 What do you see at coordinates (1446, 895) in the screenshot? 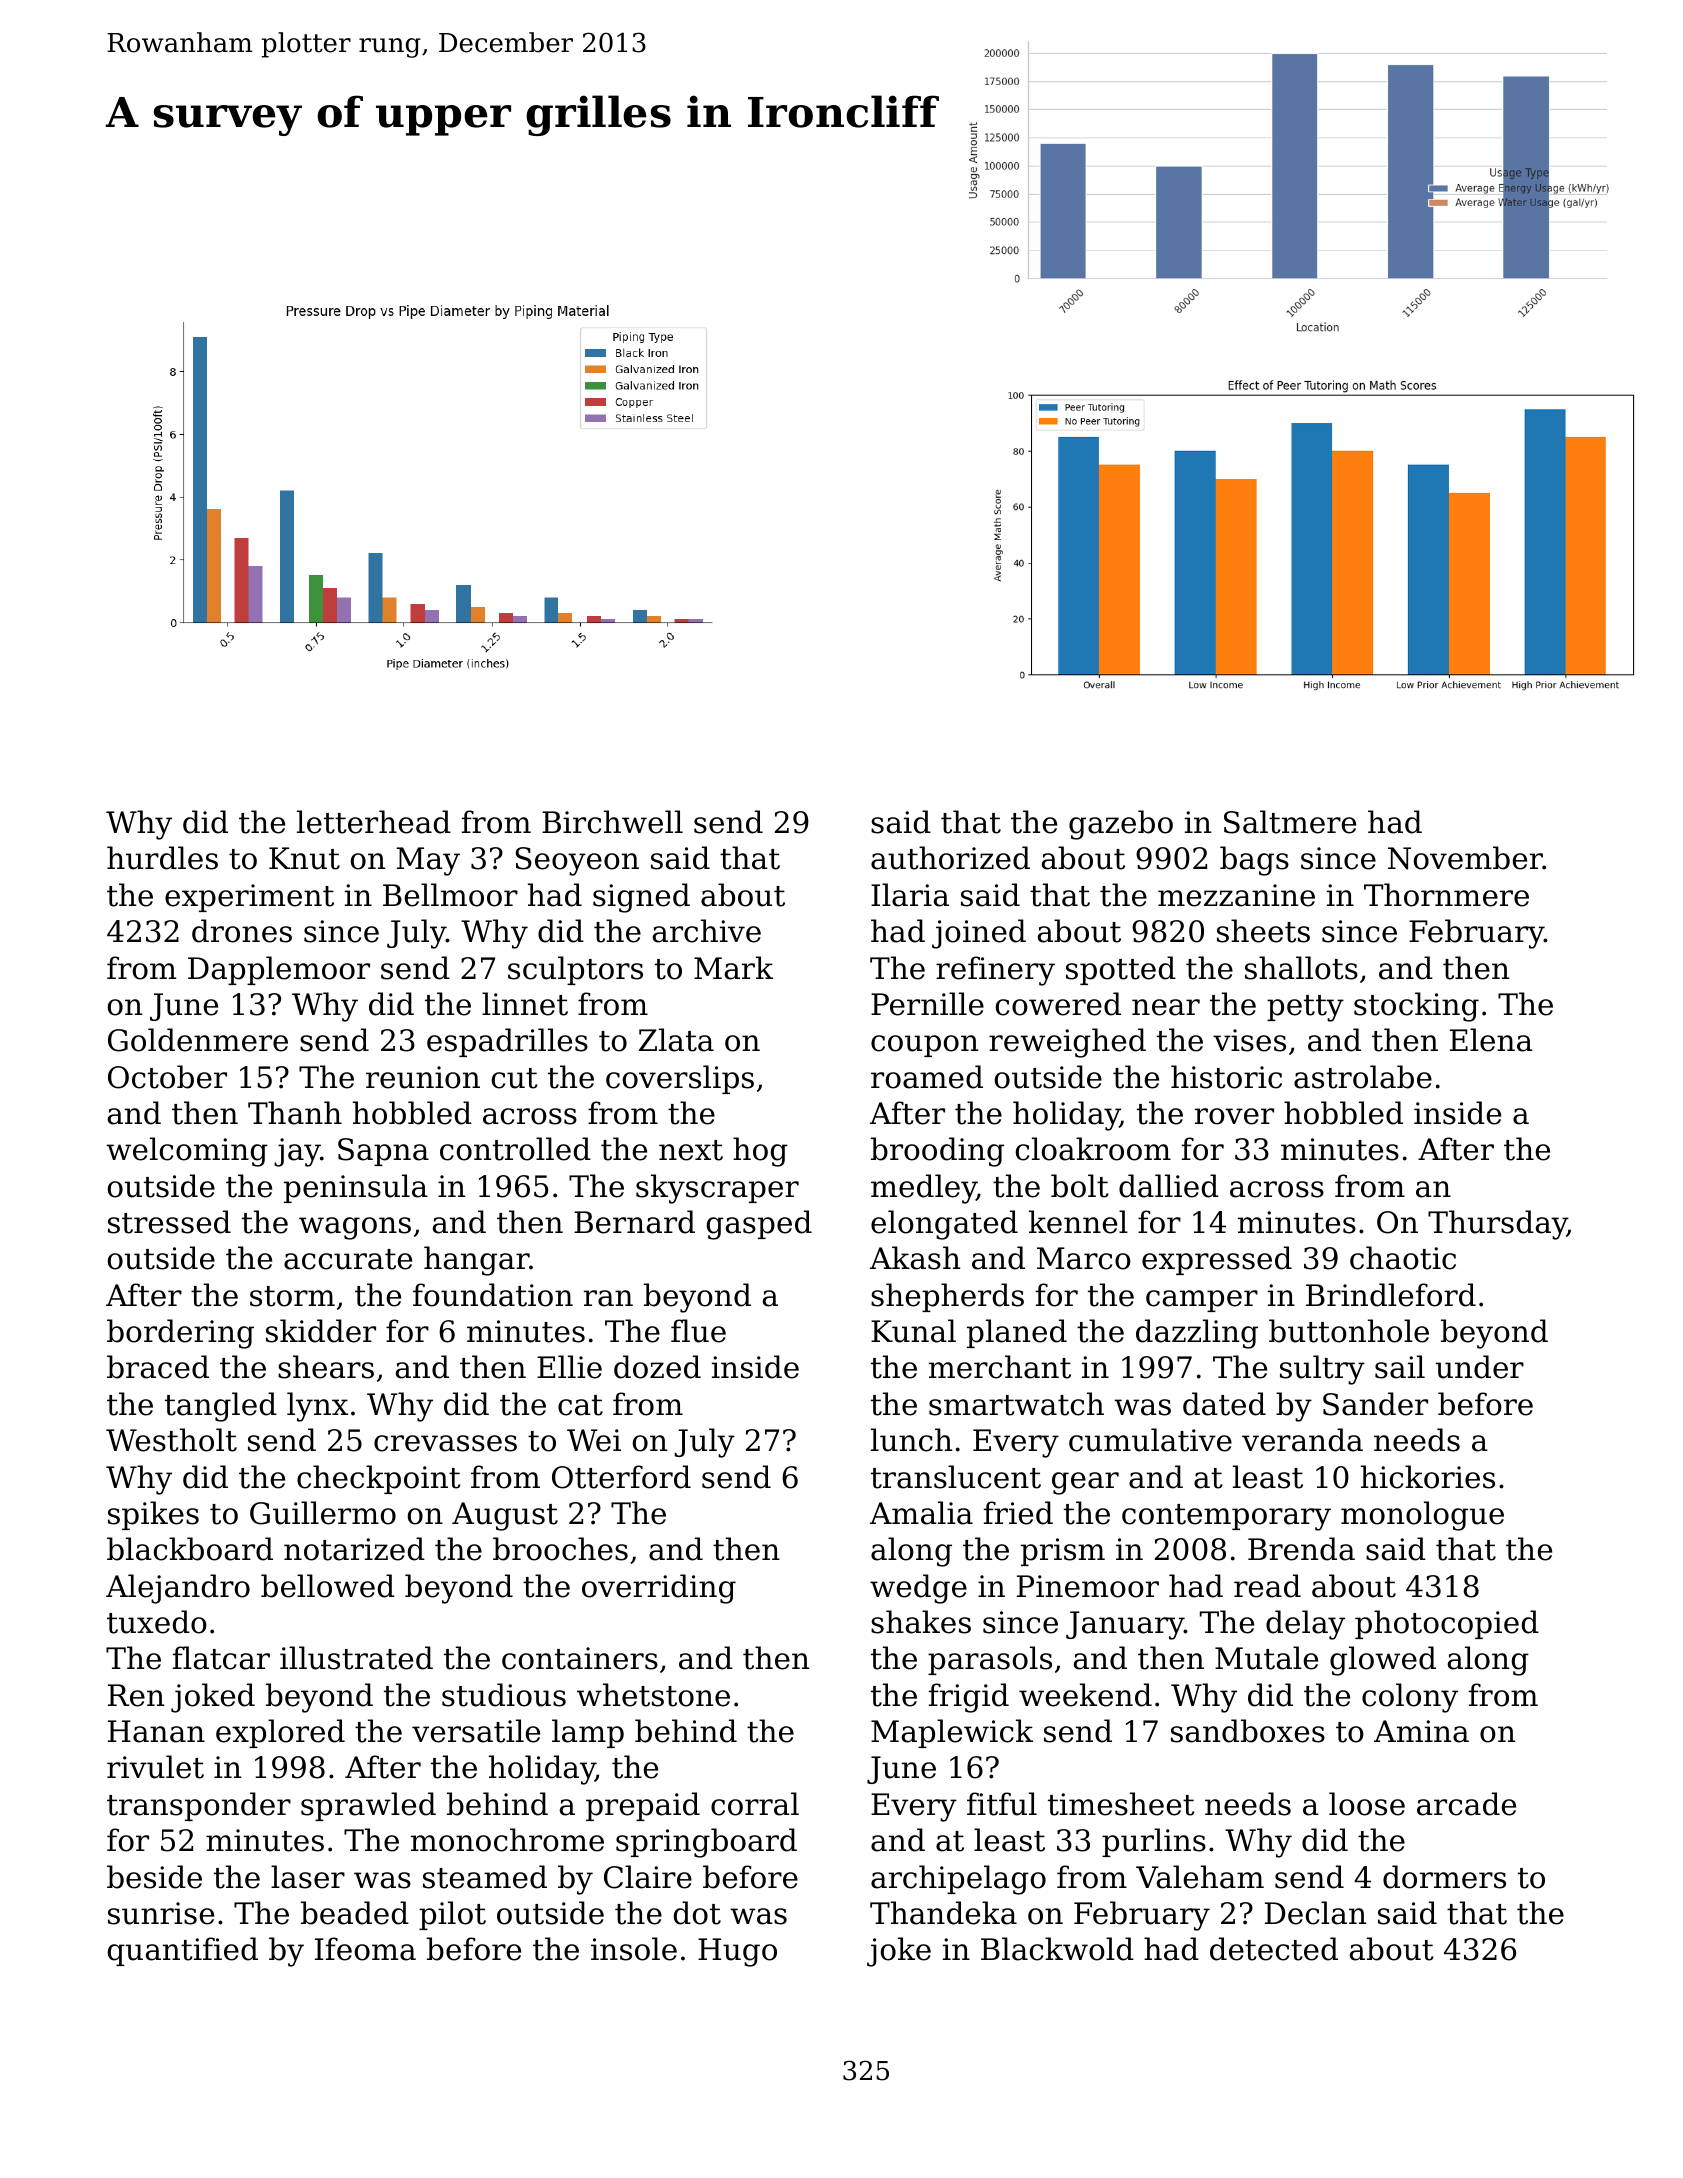
I see `Thornmere` at bounding box center [1446, 895].
